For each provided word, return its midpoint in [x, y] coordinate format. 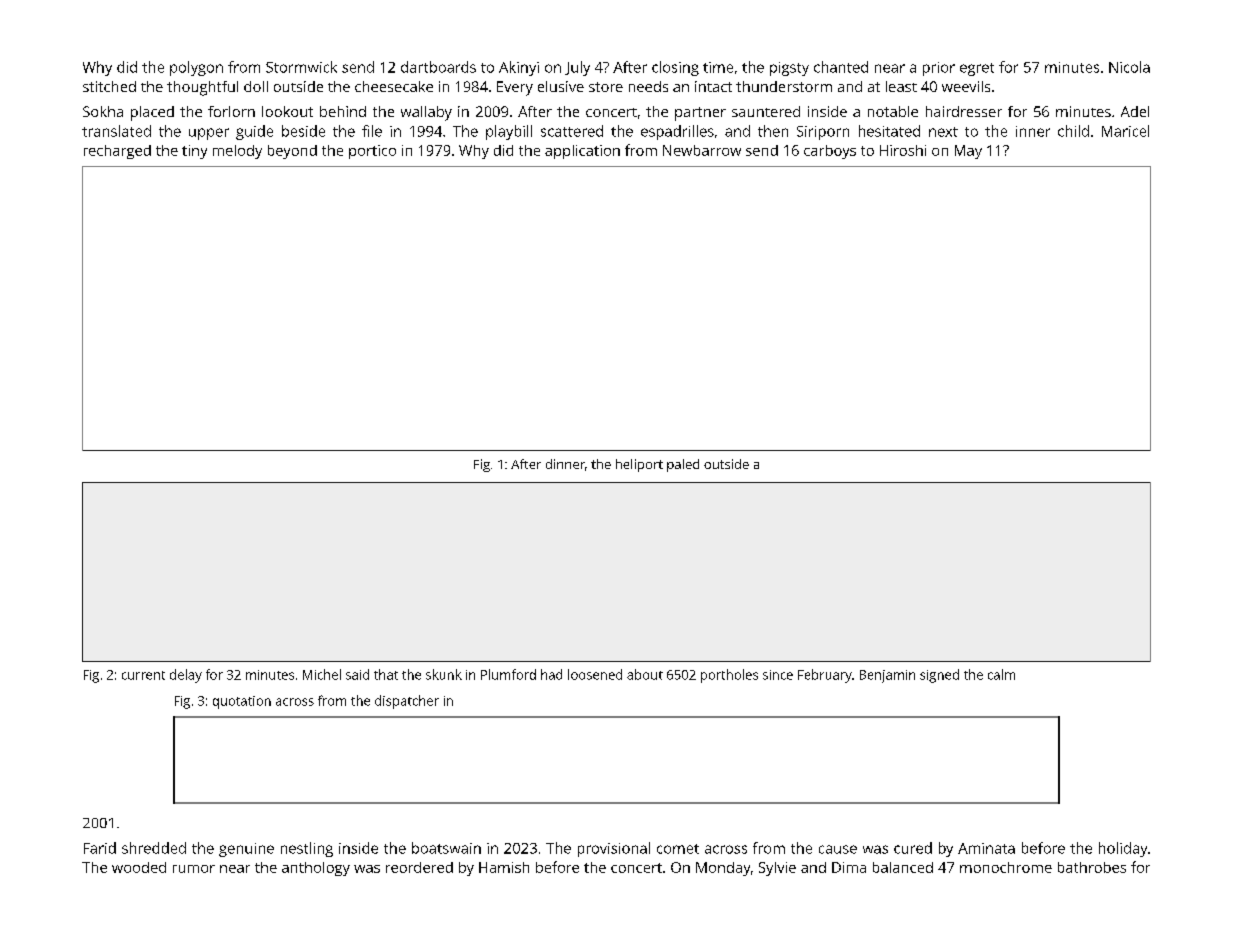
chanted [841, 67]
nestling [307, 849]
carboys [830, 152]
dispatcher [407, 702]
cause [838, 849]
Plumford [508, 674]
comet [678, 849]
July [577, 68]
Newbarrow [702, 150]
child [1073, 131]
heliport [639, 465]
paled [683, 465]
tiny [194, 152]
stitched [109, 86]
